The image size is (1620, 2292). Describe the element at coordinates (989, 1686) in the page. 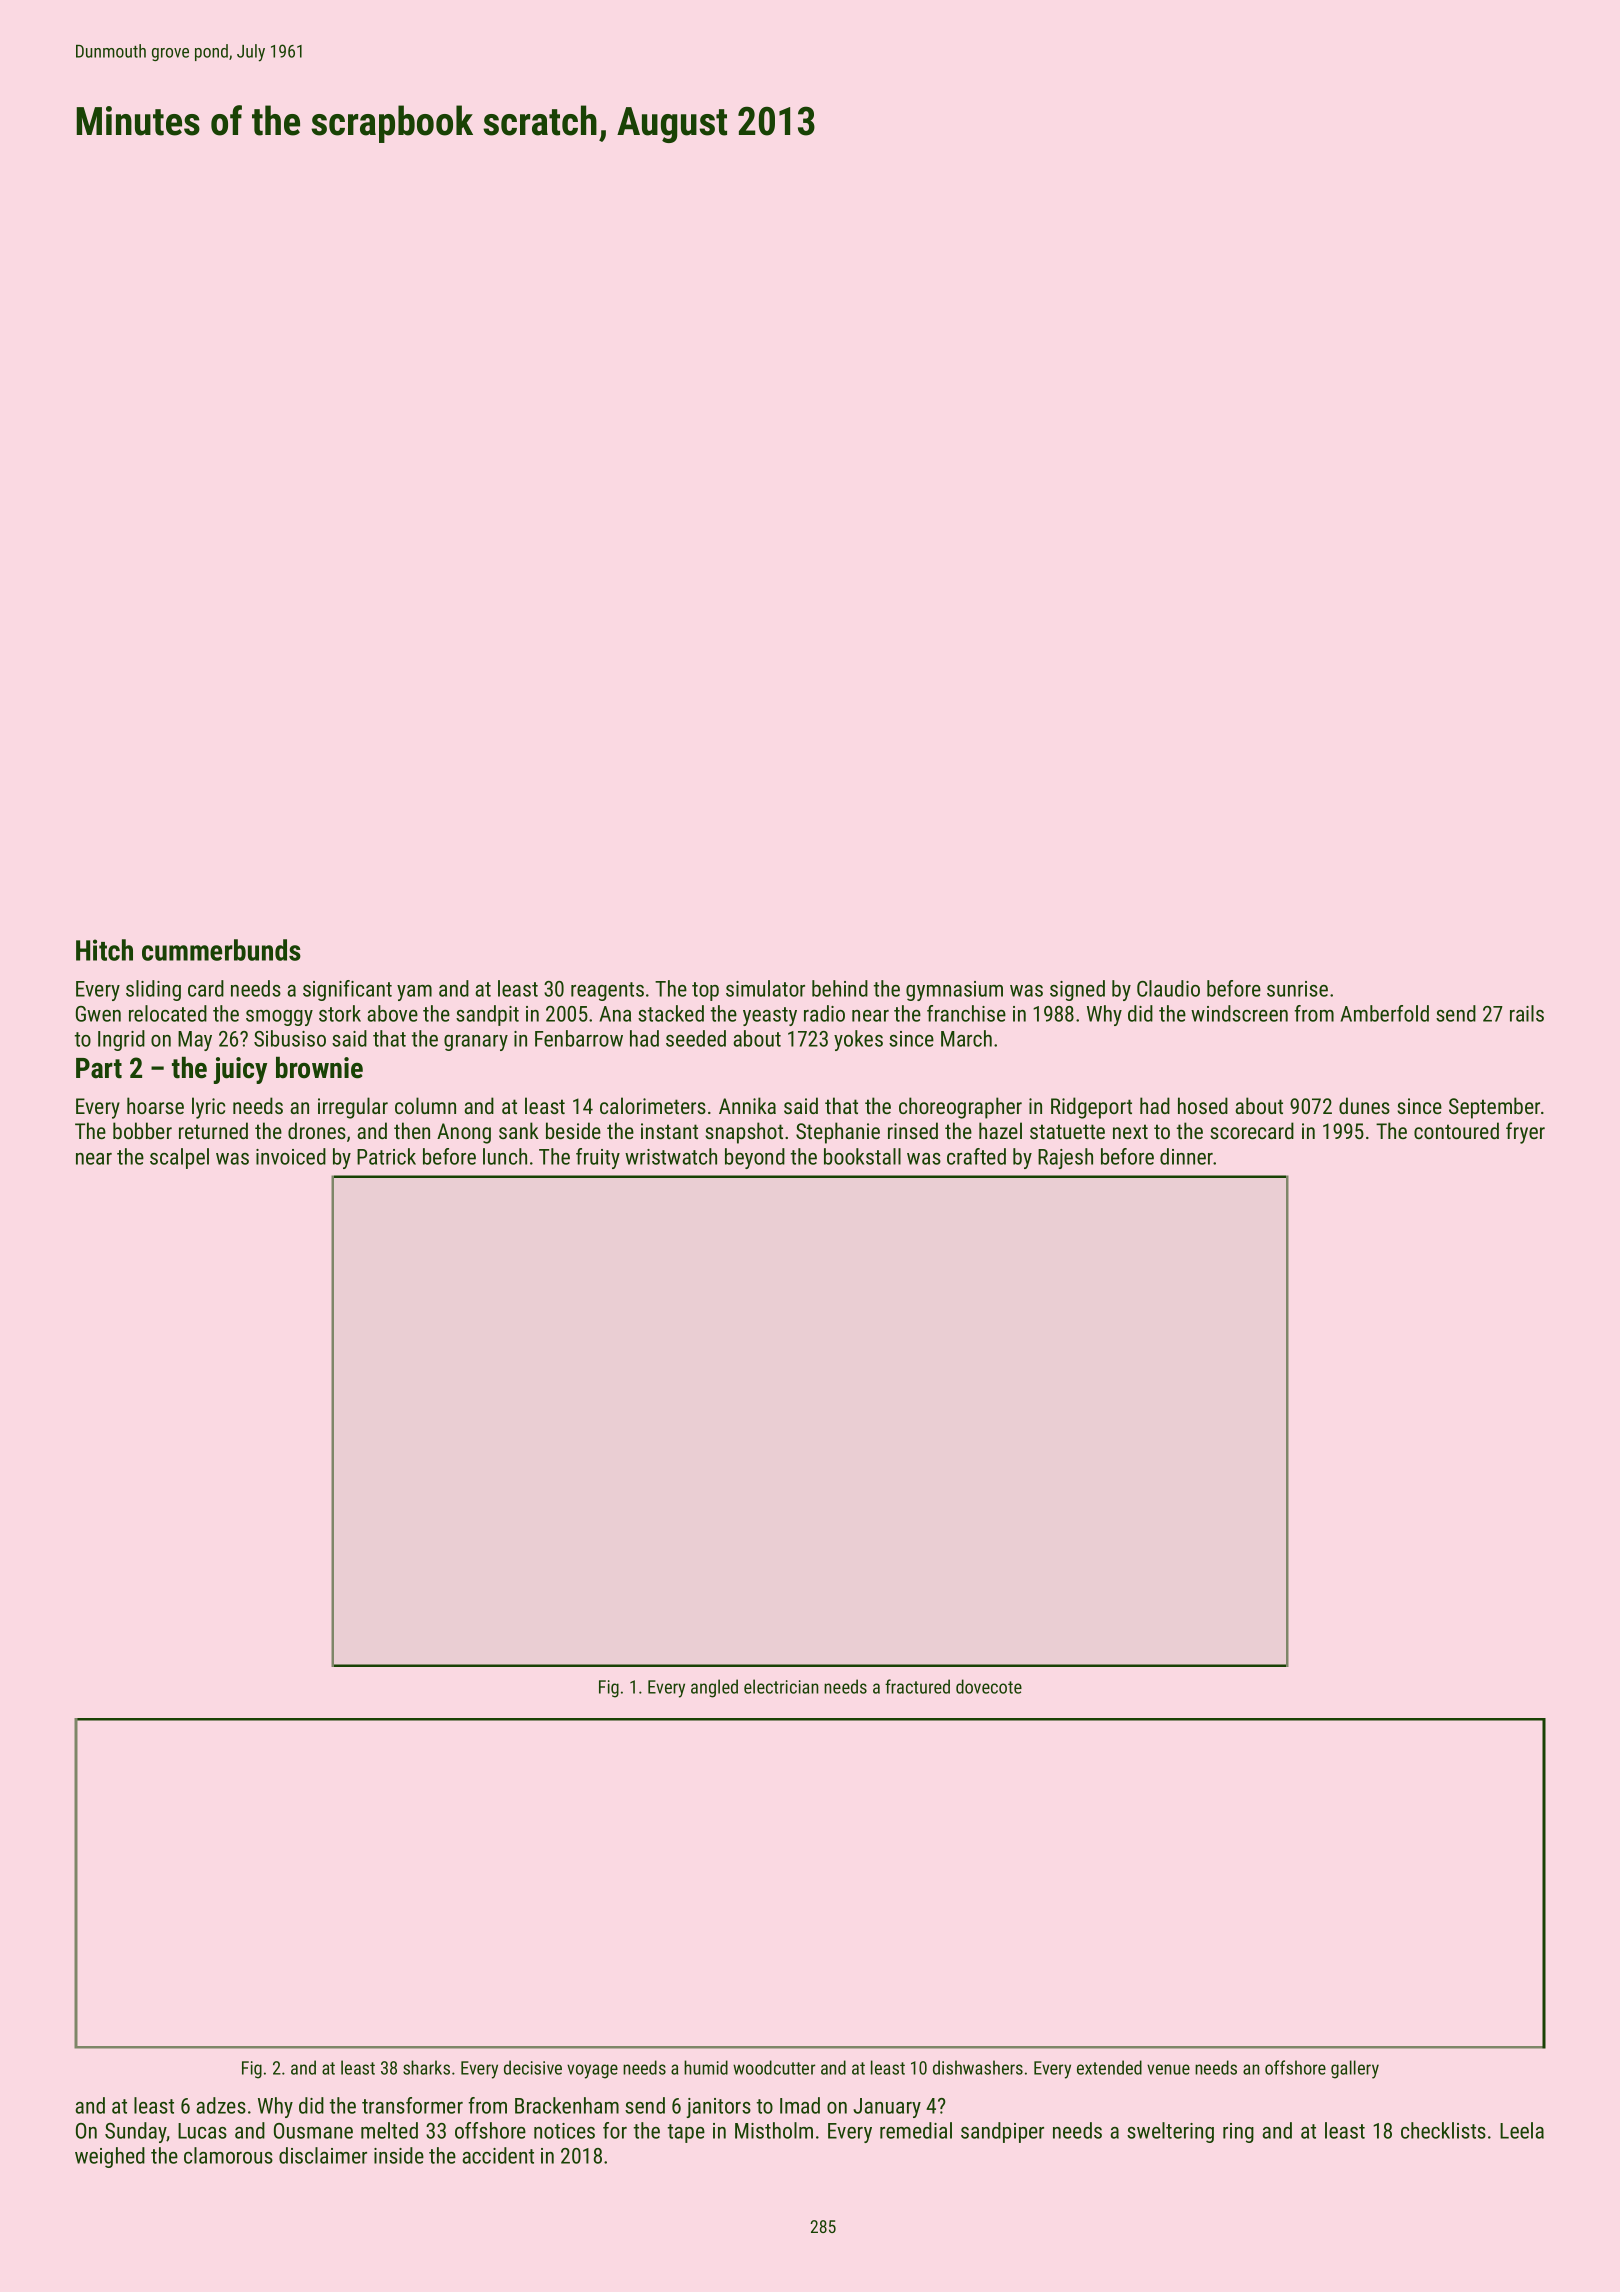

I see `dovecote` at that location.
